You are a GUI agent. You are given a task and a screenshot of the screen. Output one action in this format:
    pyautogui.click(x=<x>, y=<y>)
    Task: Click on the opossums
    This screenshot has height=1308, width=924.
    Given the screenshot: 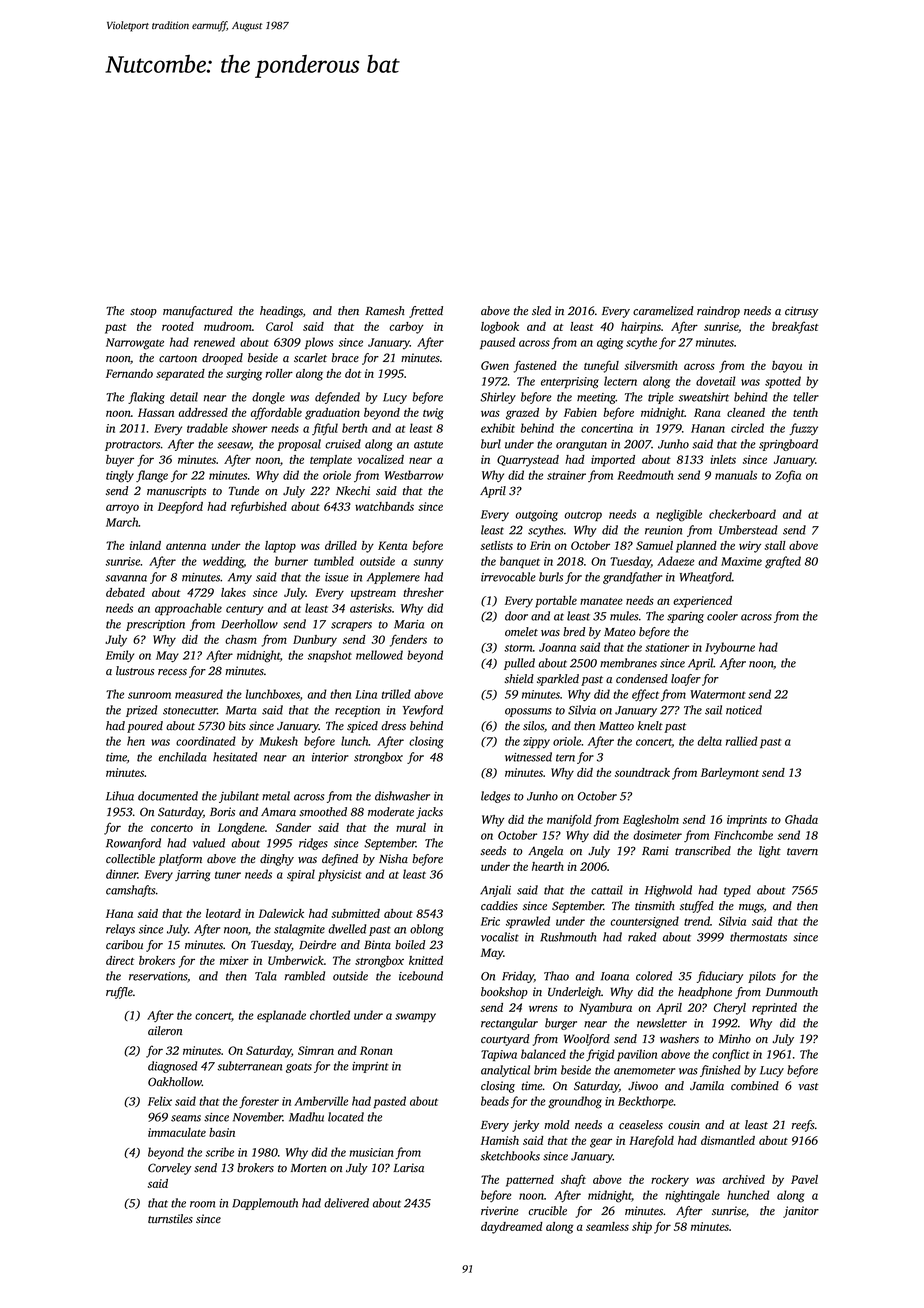 What is the action you would take?
    pyautogui.click(x=528, y=712)
